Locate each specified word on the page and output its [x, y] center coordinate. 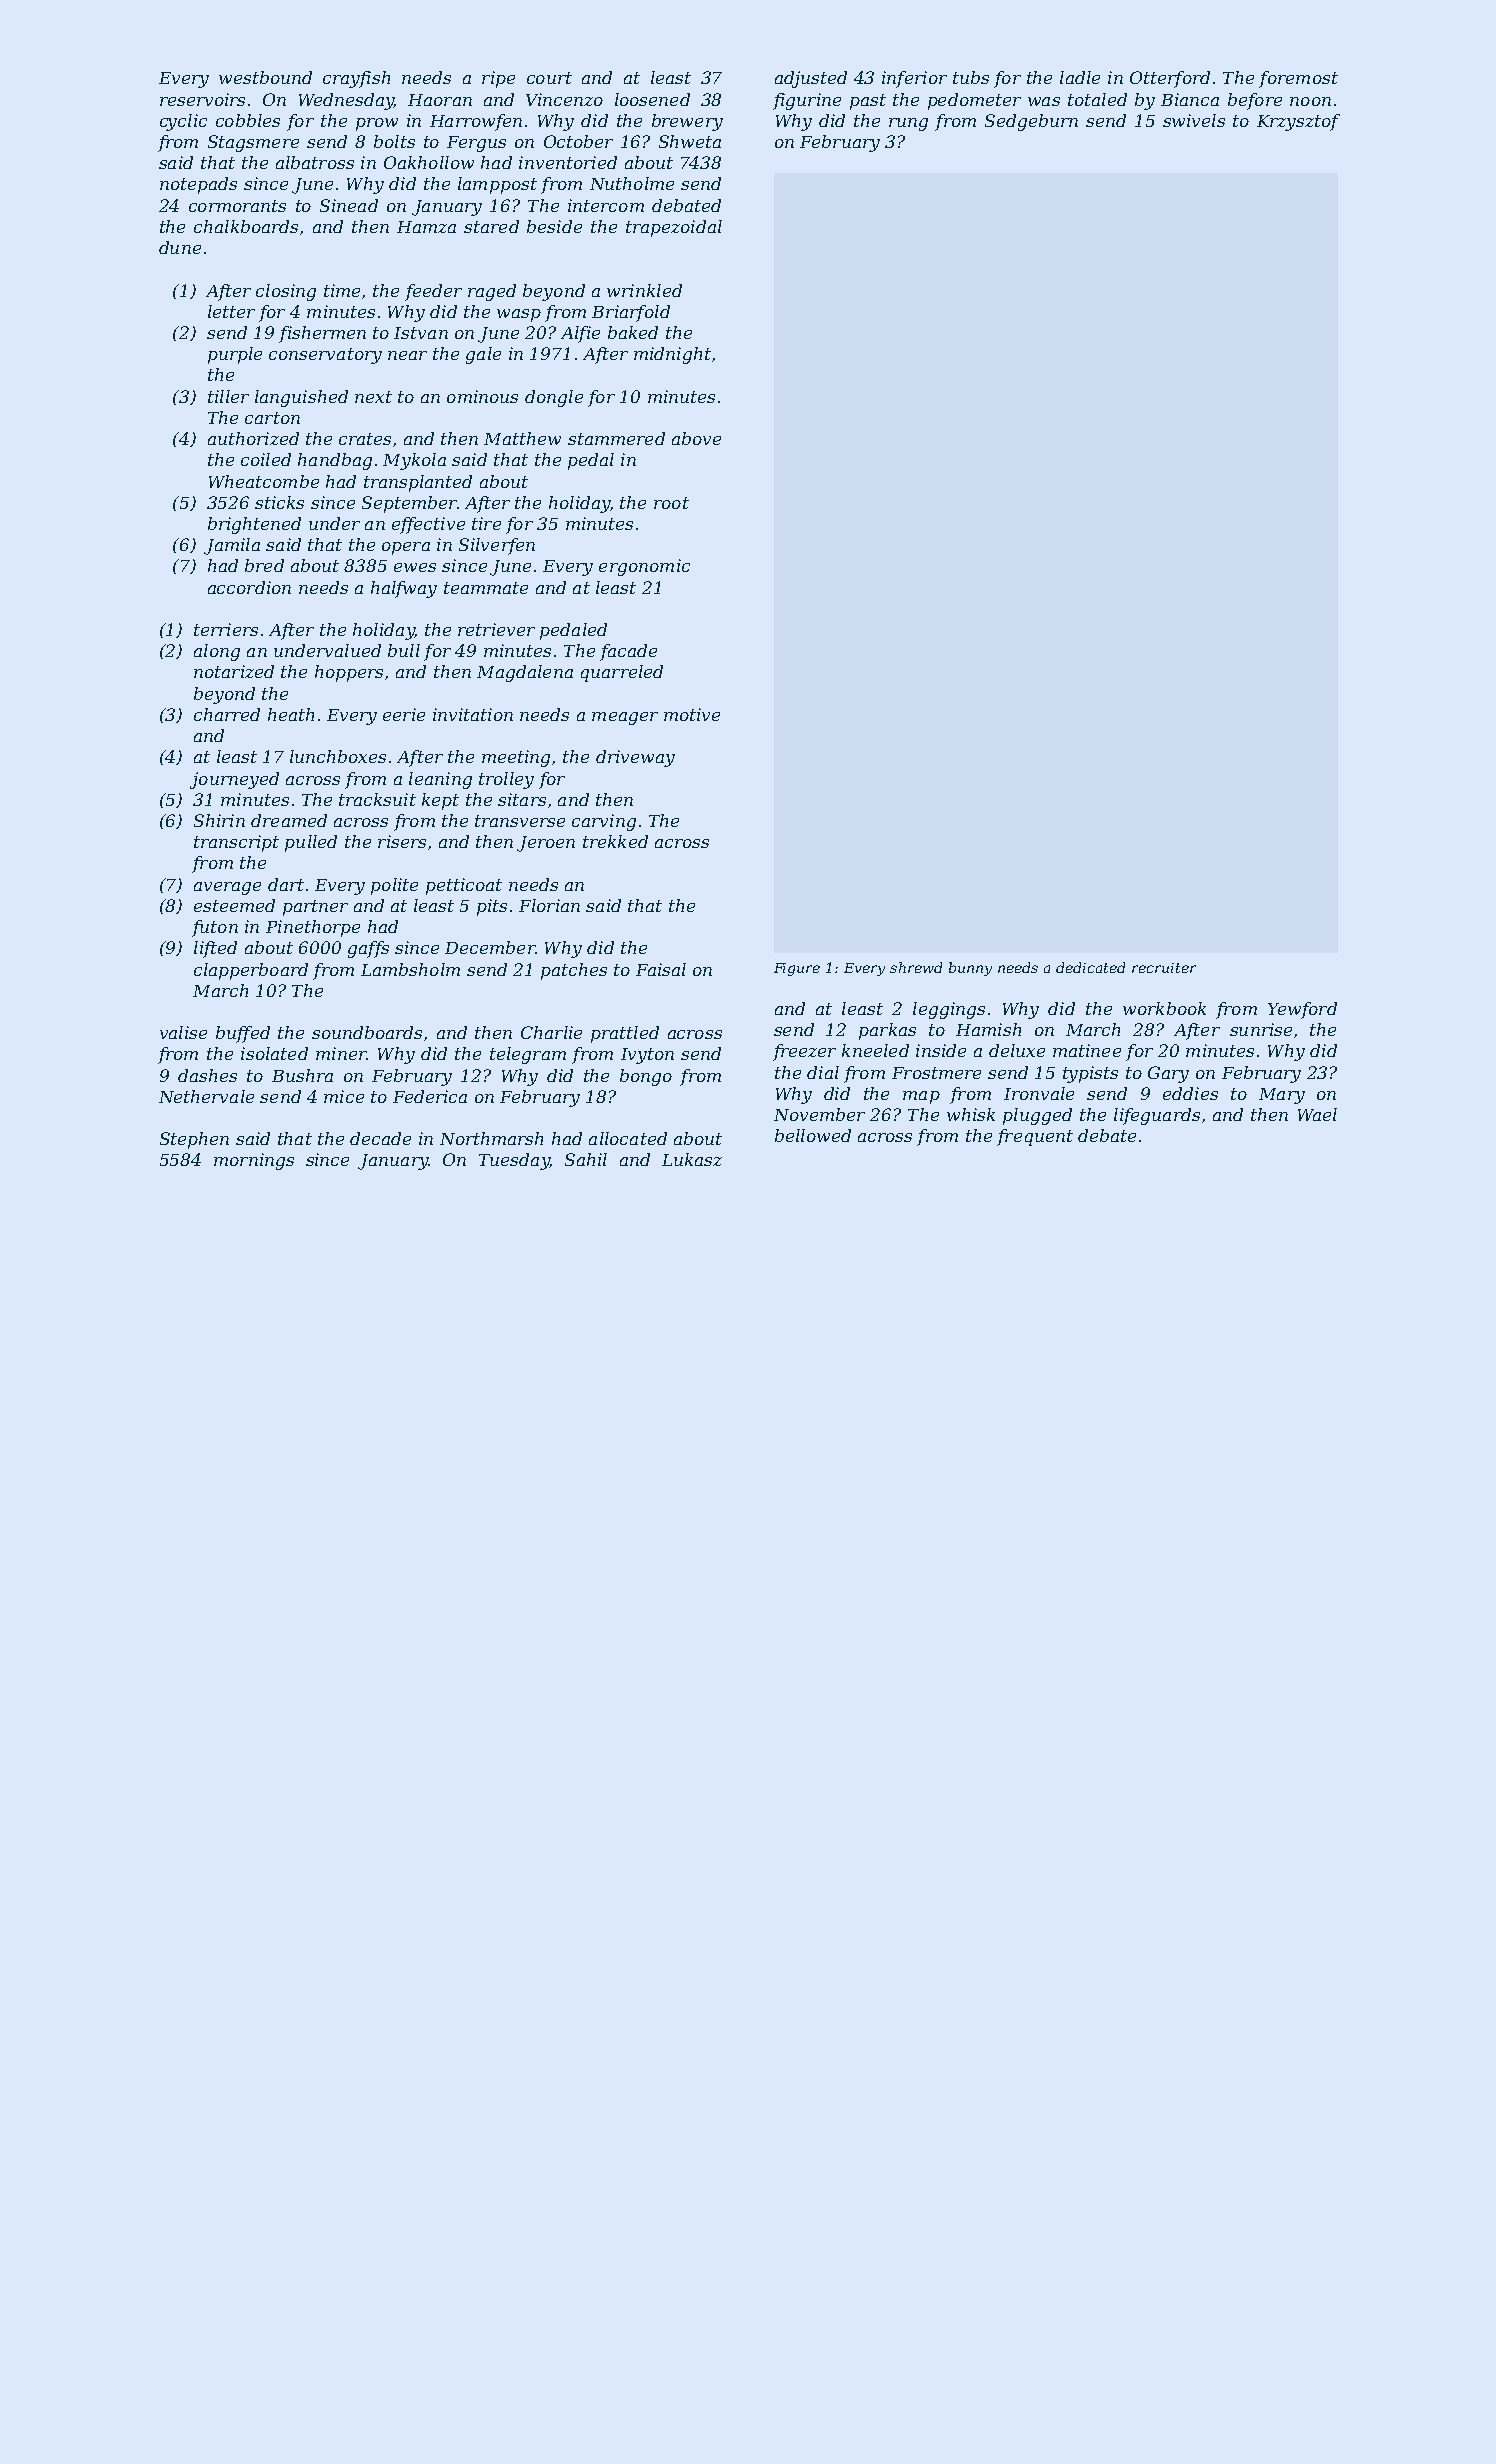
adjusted [811, 79]
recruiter [1164, 968]
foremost [1298, 79]
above [696, 438]
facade [628, 652]
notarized [234, 671]
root [671, 503]
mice [344, 1096]
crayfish [356, 79]
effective [428, 525]
